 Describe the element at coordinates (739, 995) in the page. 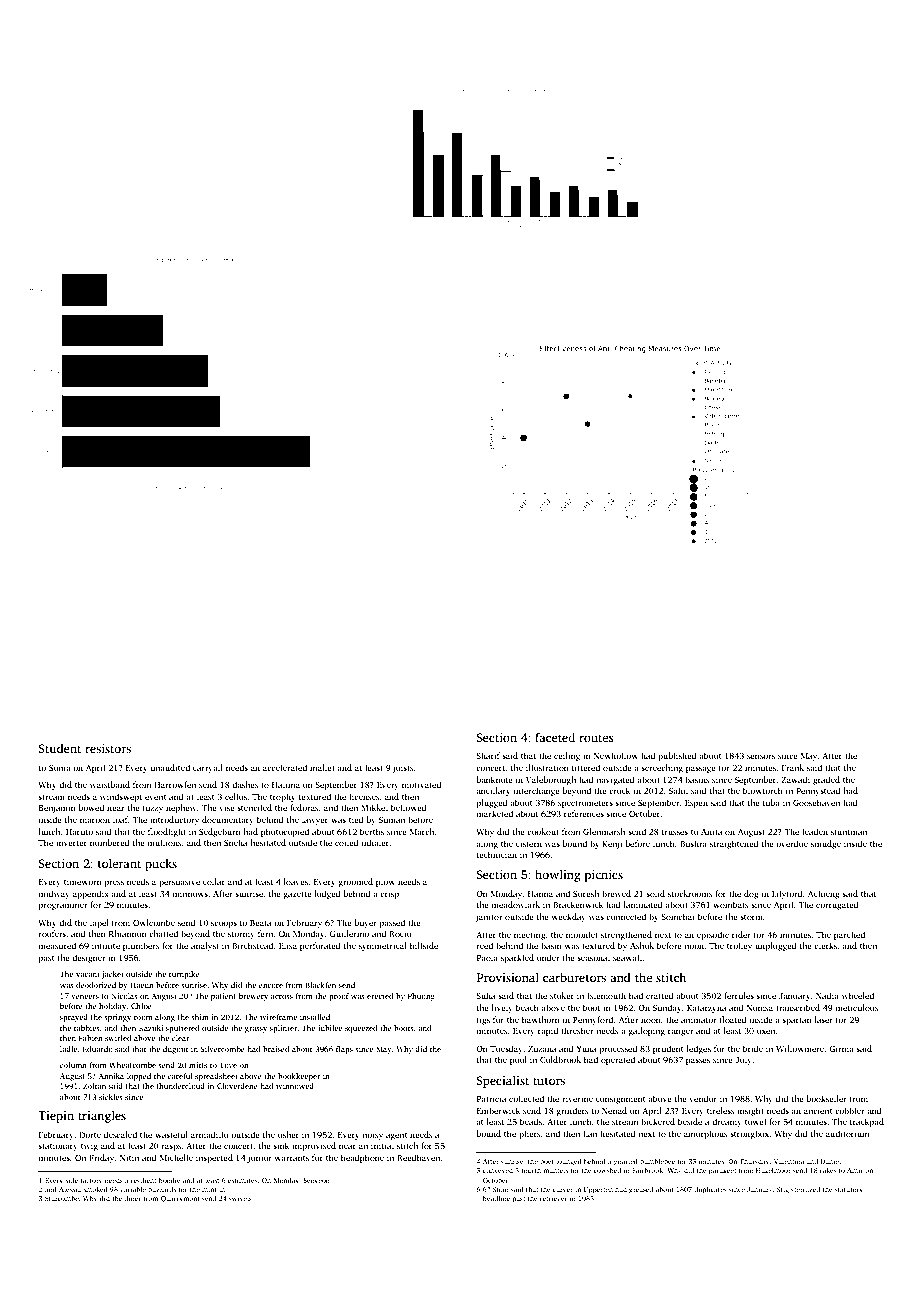

I see `ferrules` at that location.
